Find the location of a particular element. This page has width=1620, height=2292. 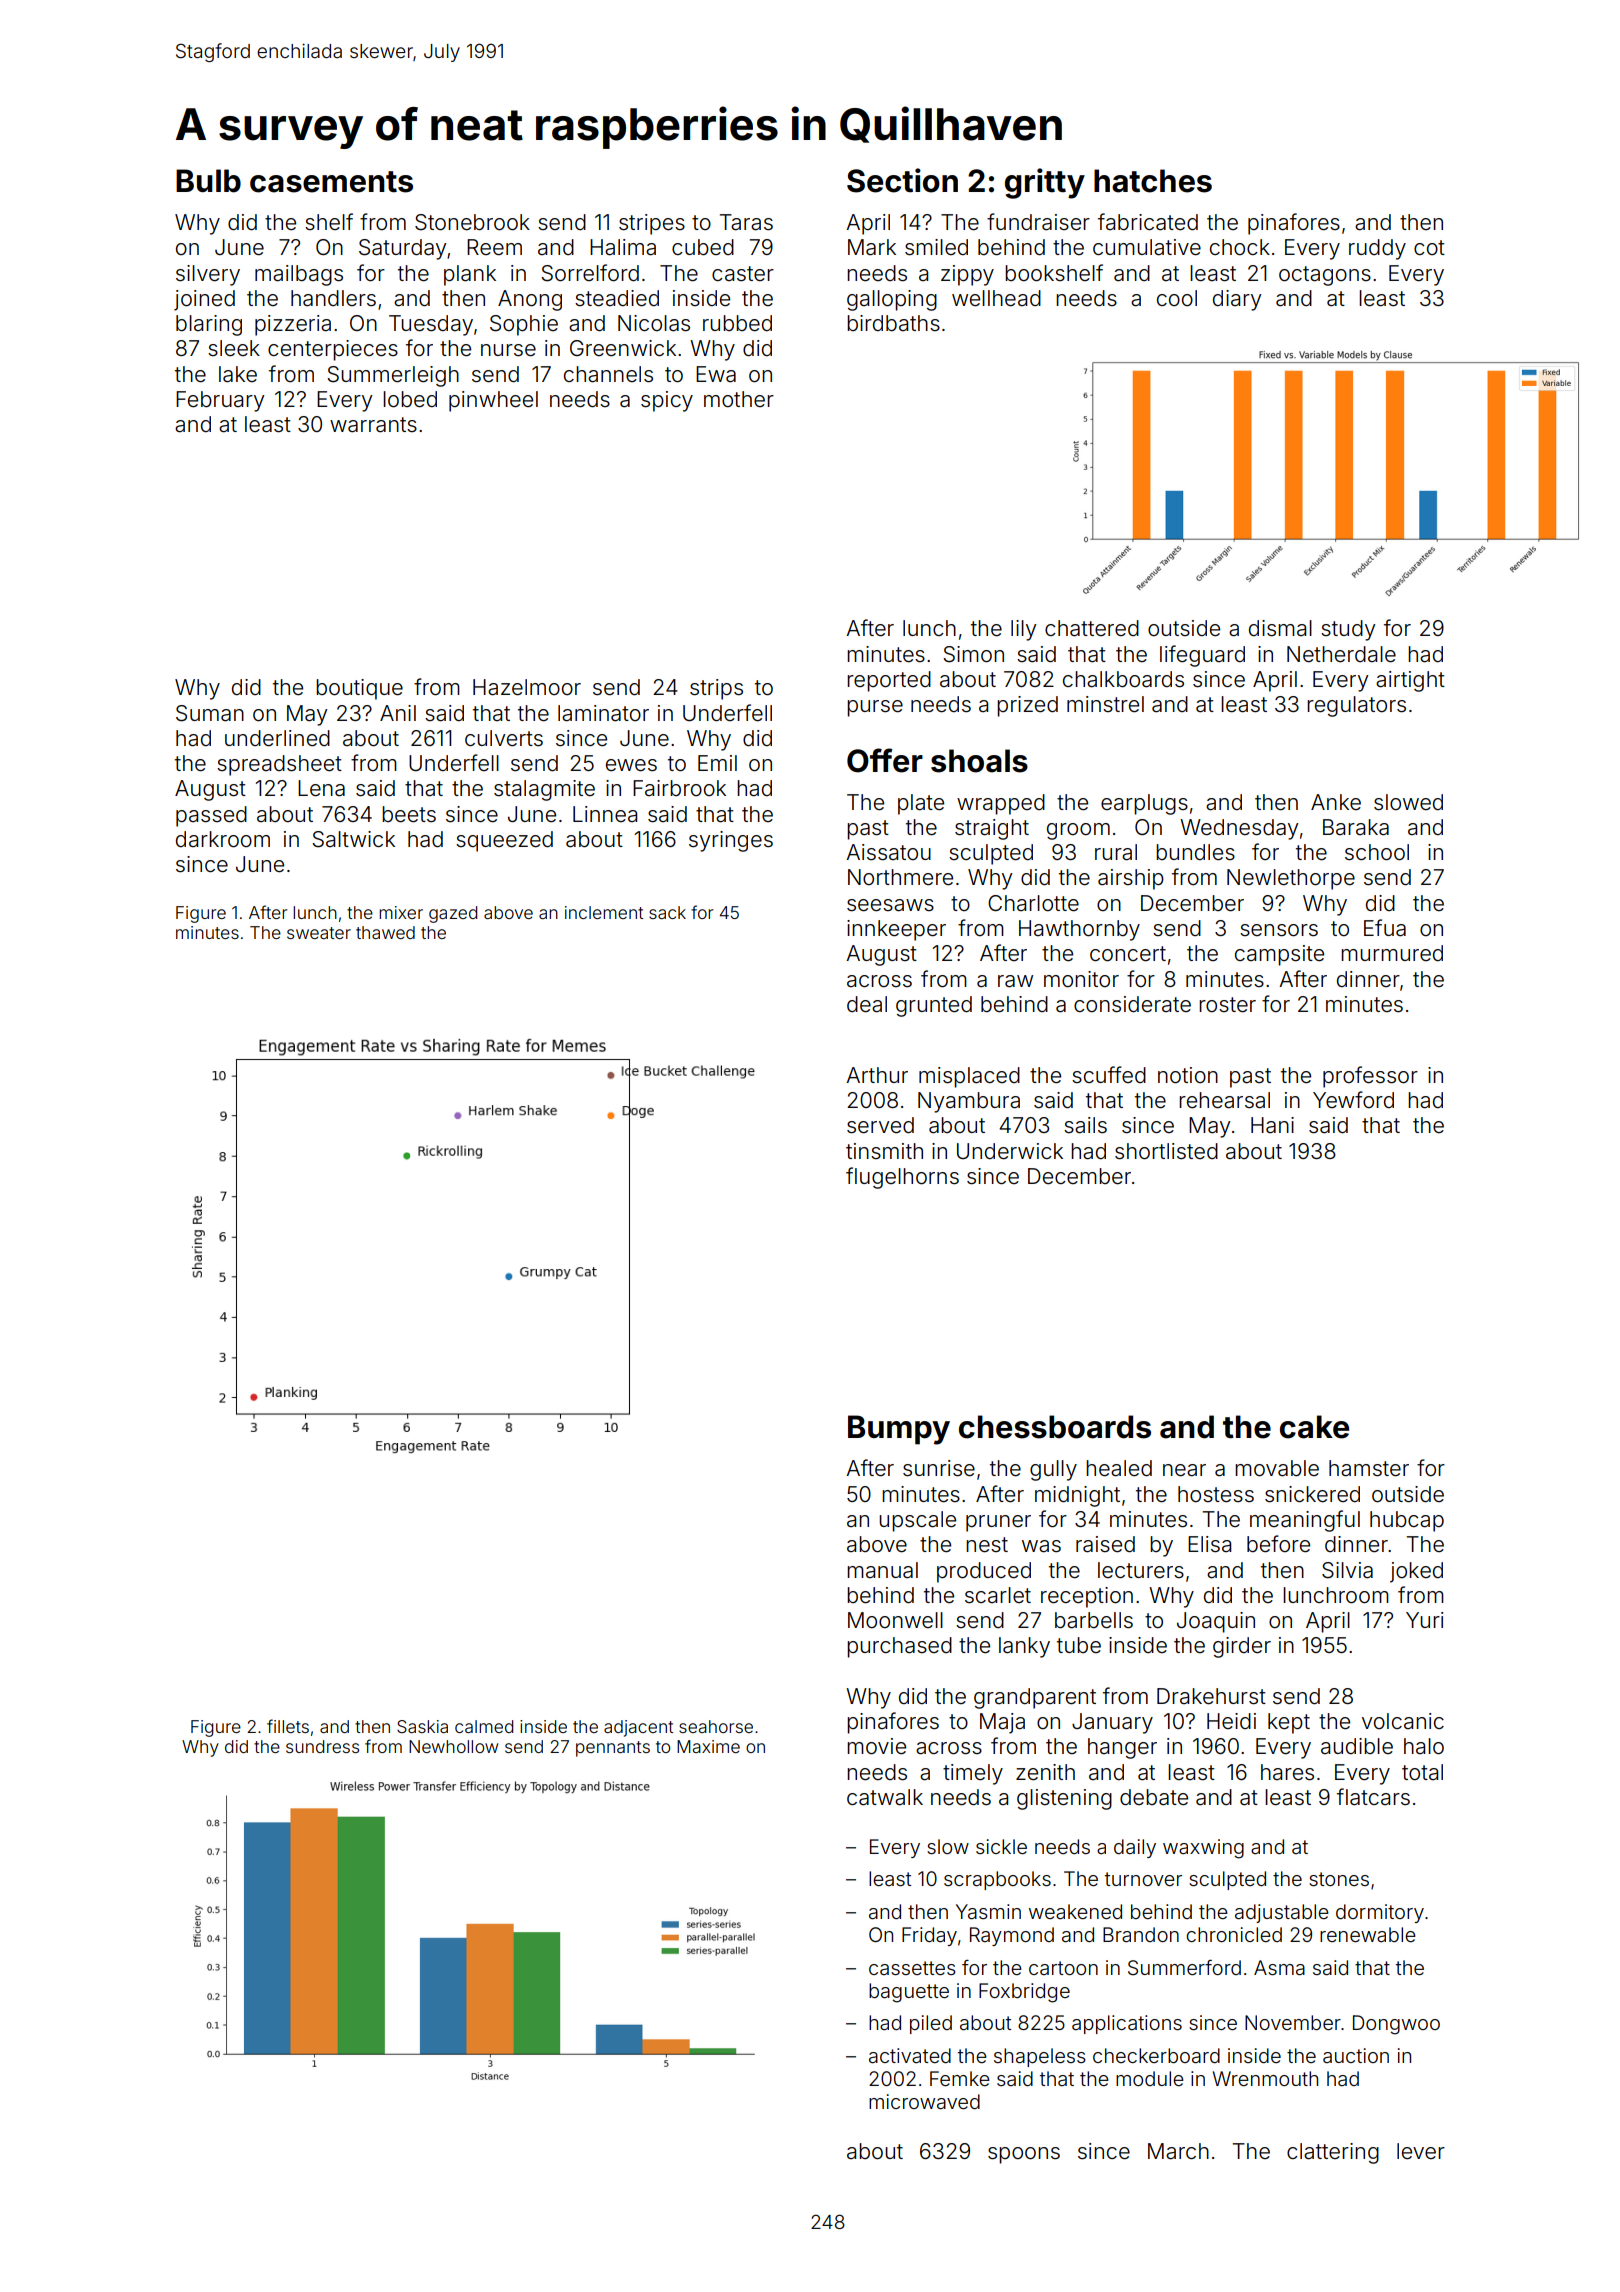

fillets is located at coordinates (288, 1726).
